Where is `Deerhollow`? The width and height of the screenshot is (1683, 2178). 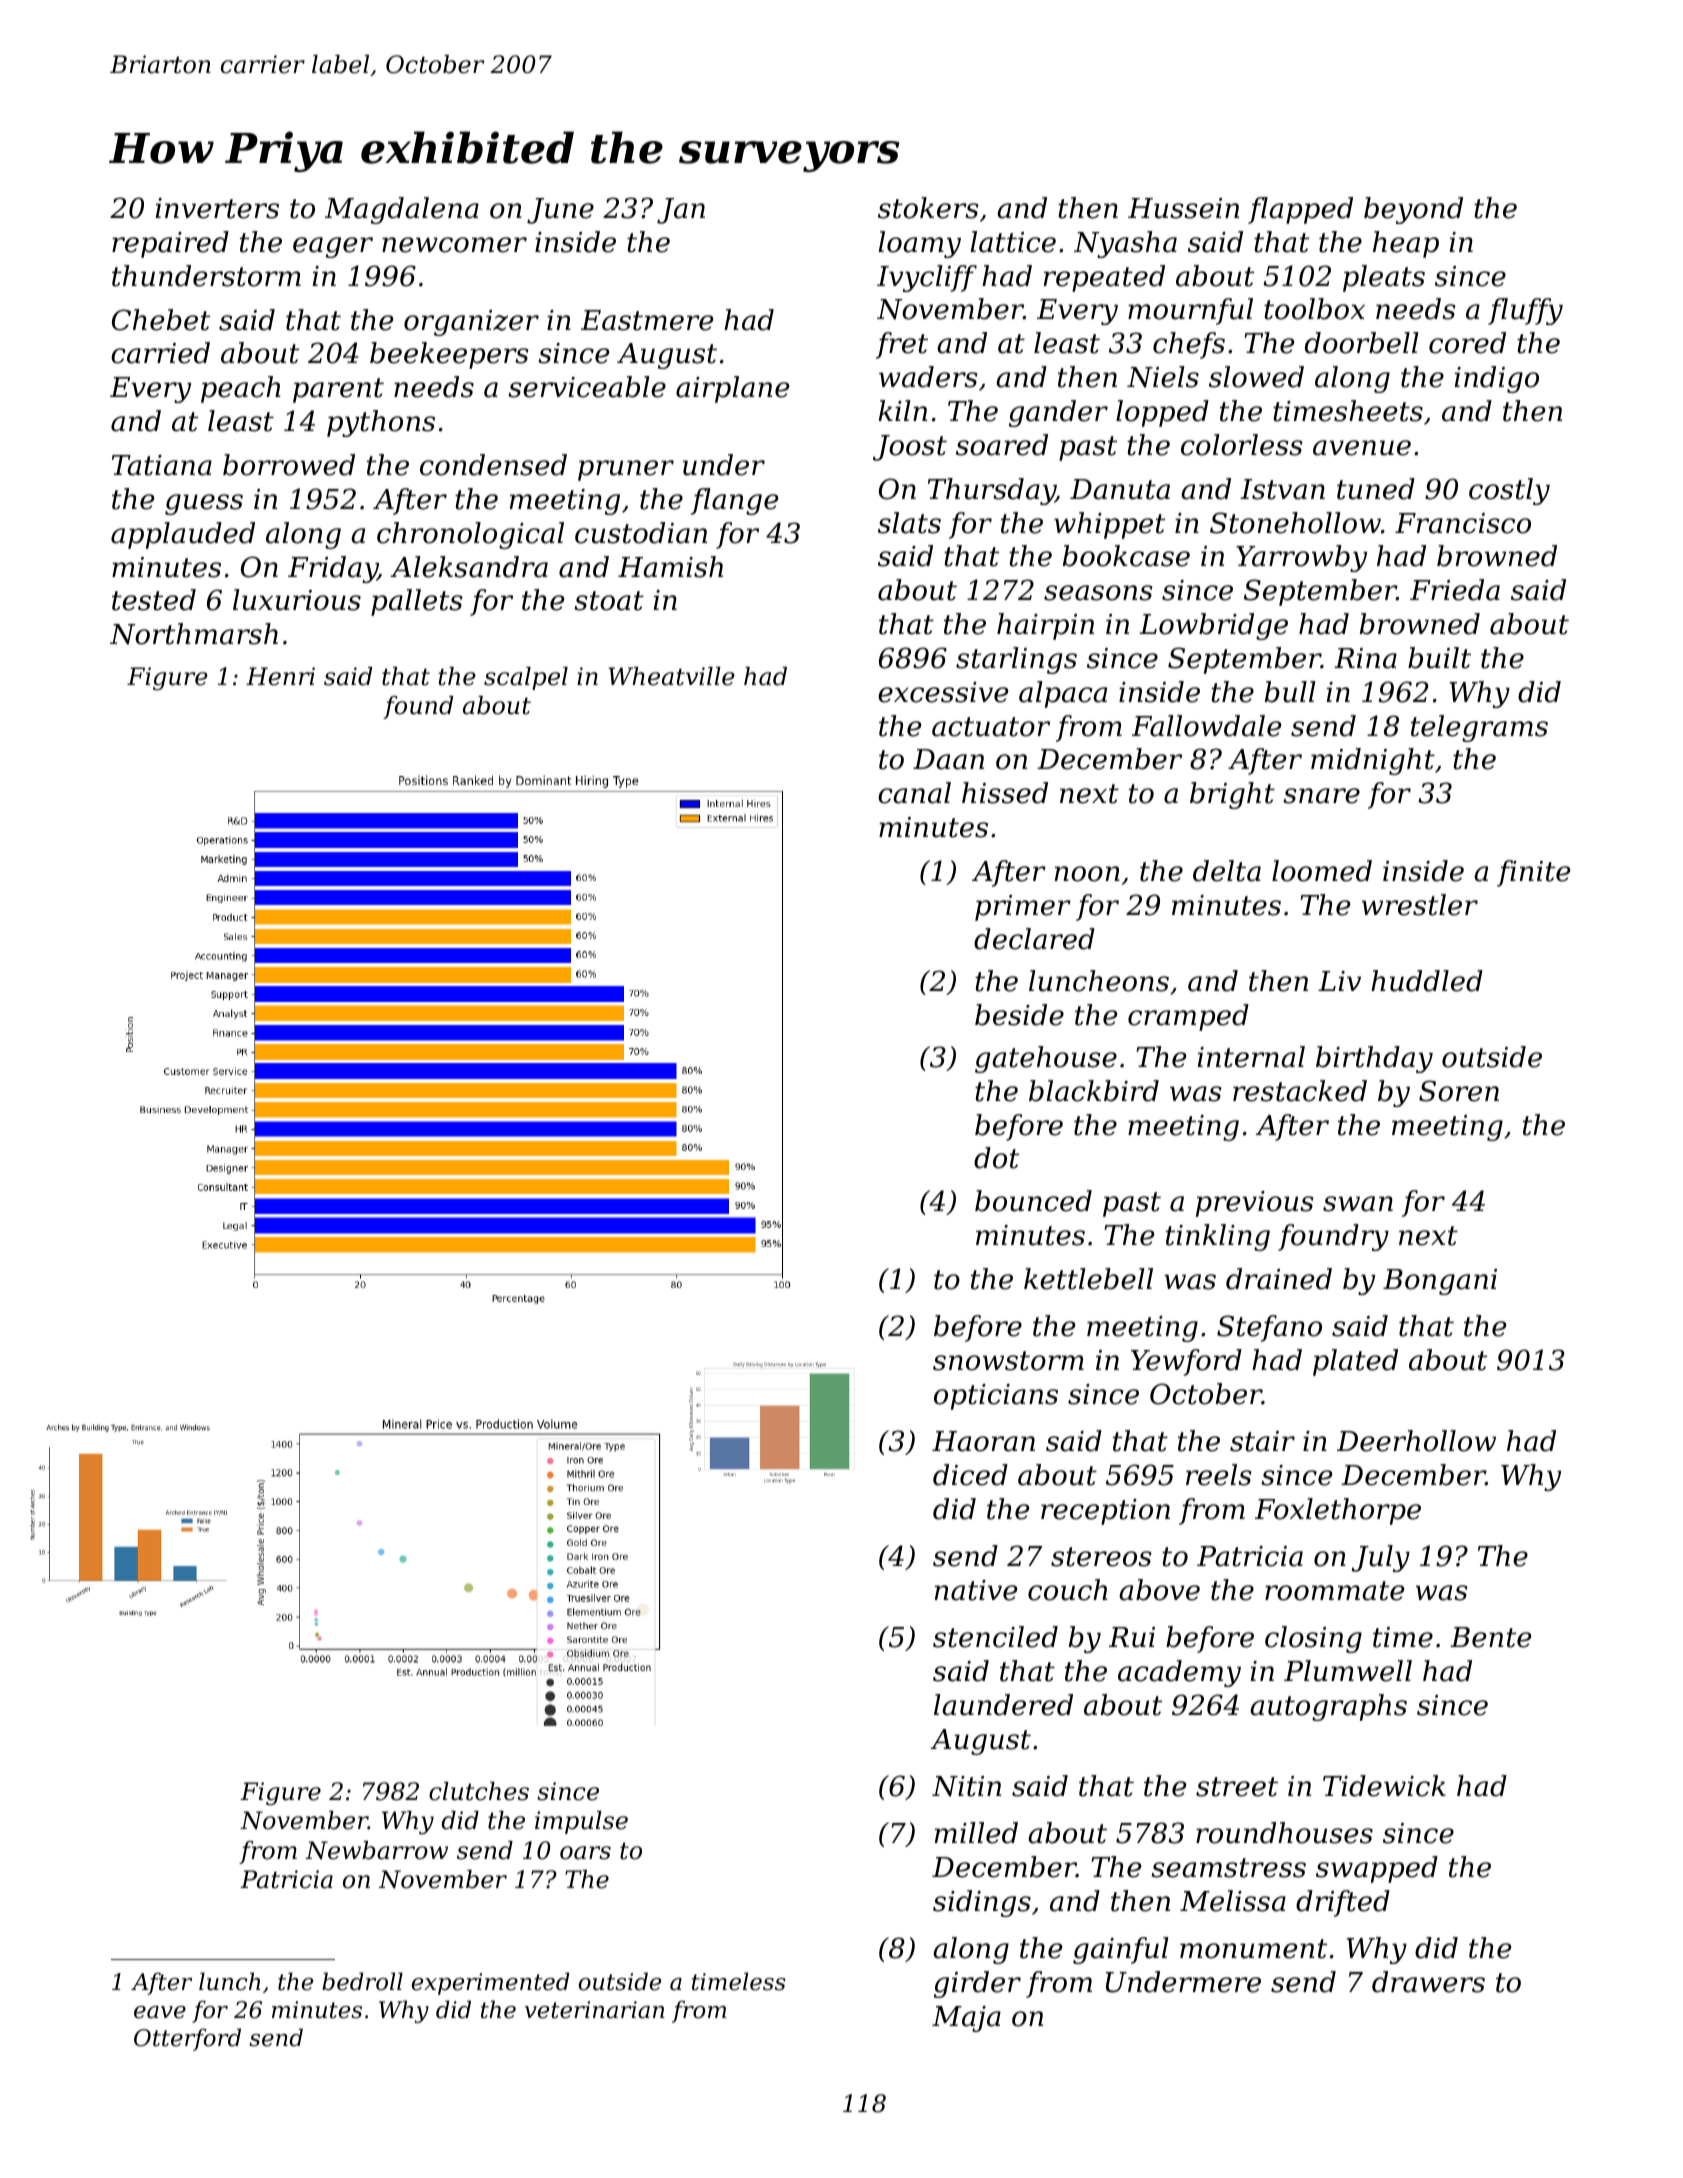 Deerhollow is located at coordinates (1416, 1441).
